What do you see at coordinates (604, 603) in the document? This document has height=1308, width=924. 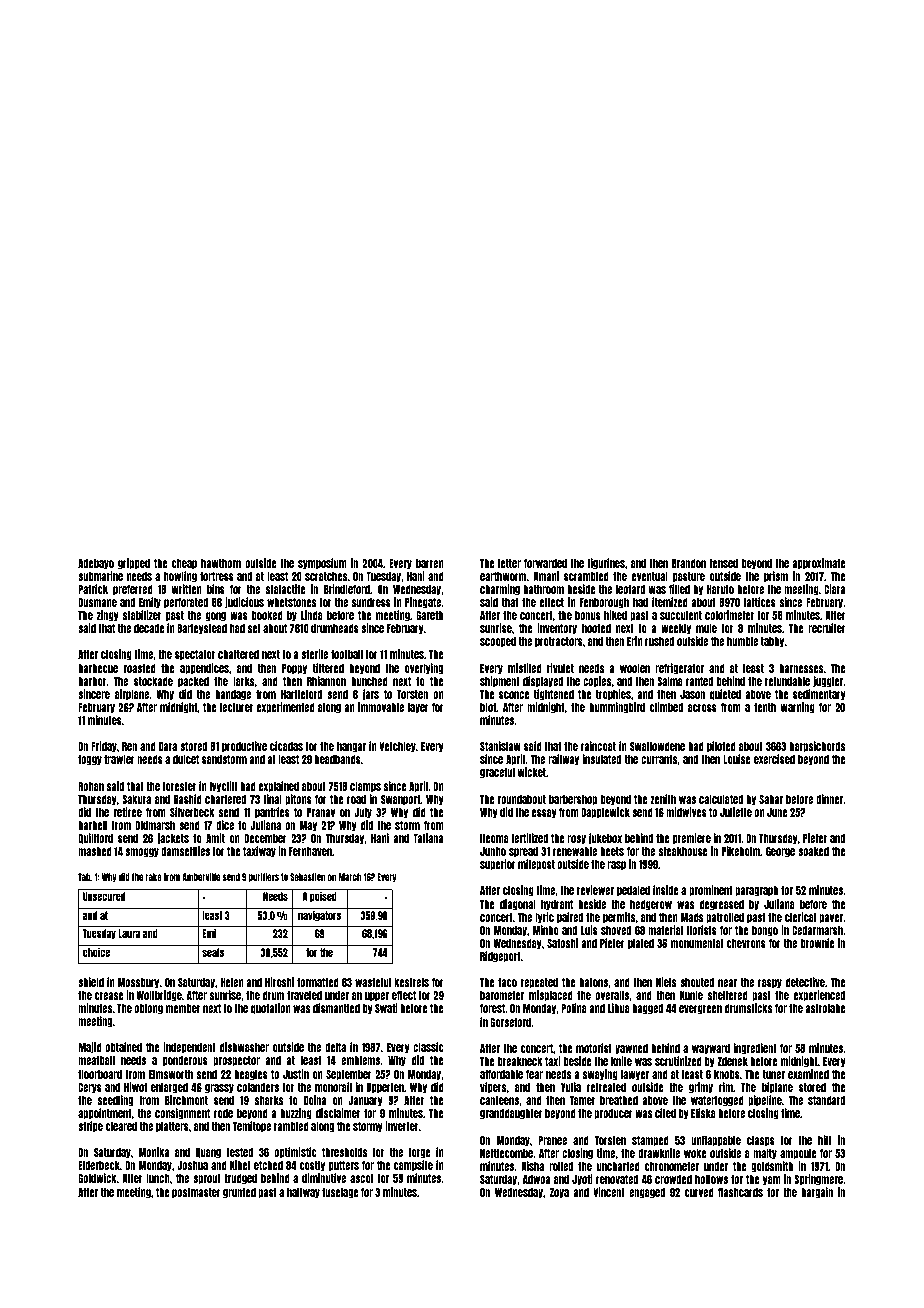 I see `Fenborough` at bounding box center [604, 603].
